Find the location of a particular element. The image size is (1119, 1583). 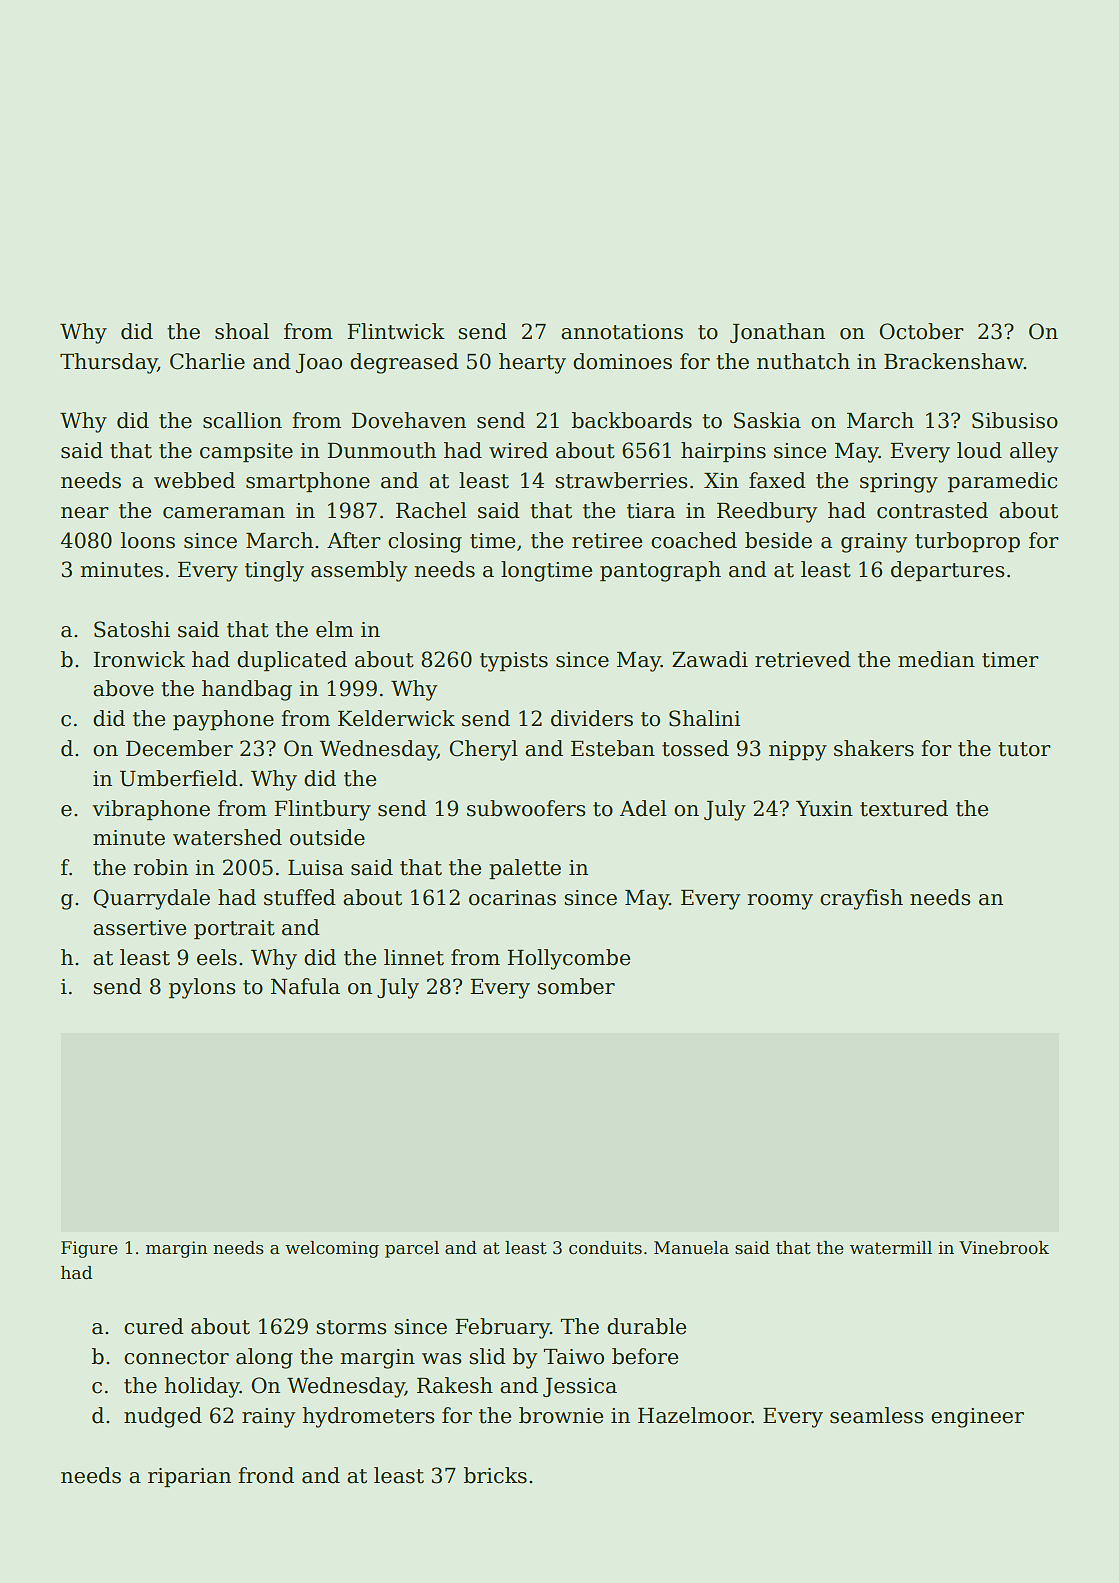

Umberfield is located at coordinates (179, 778).
